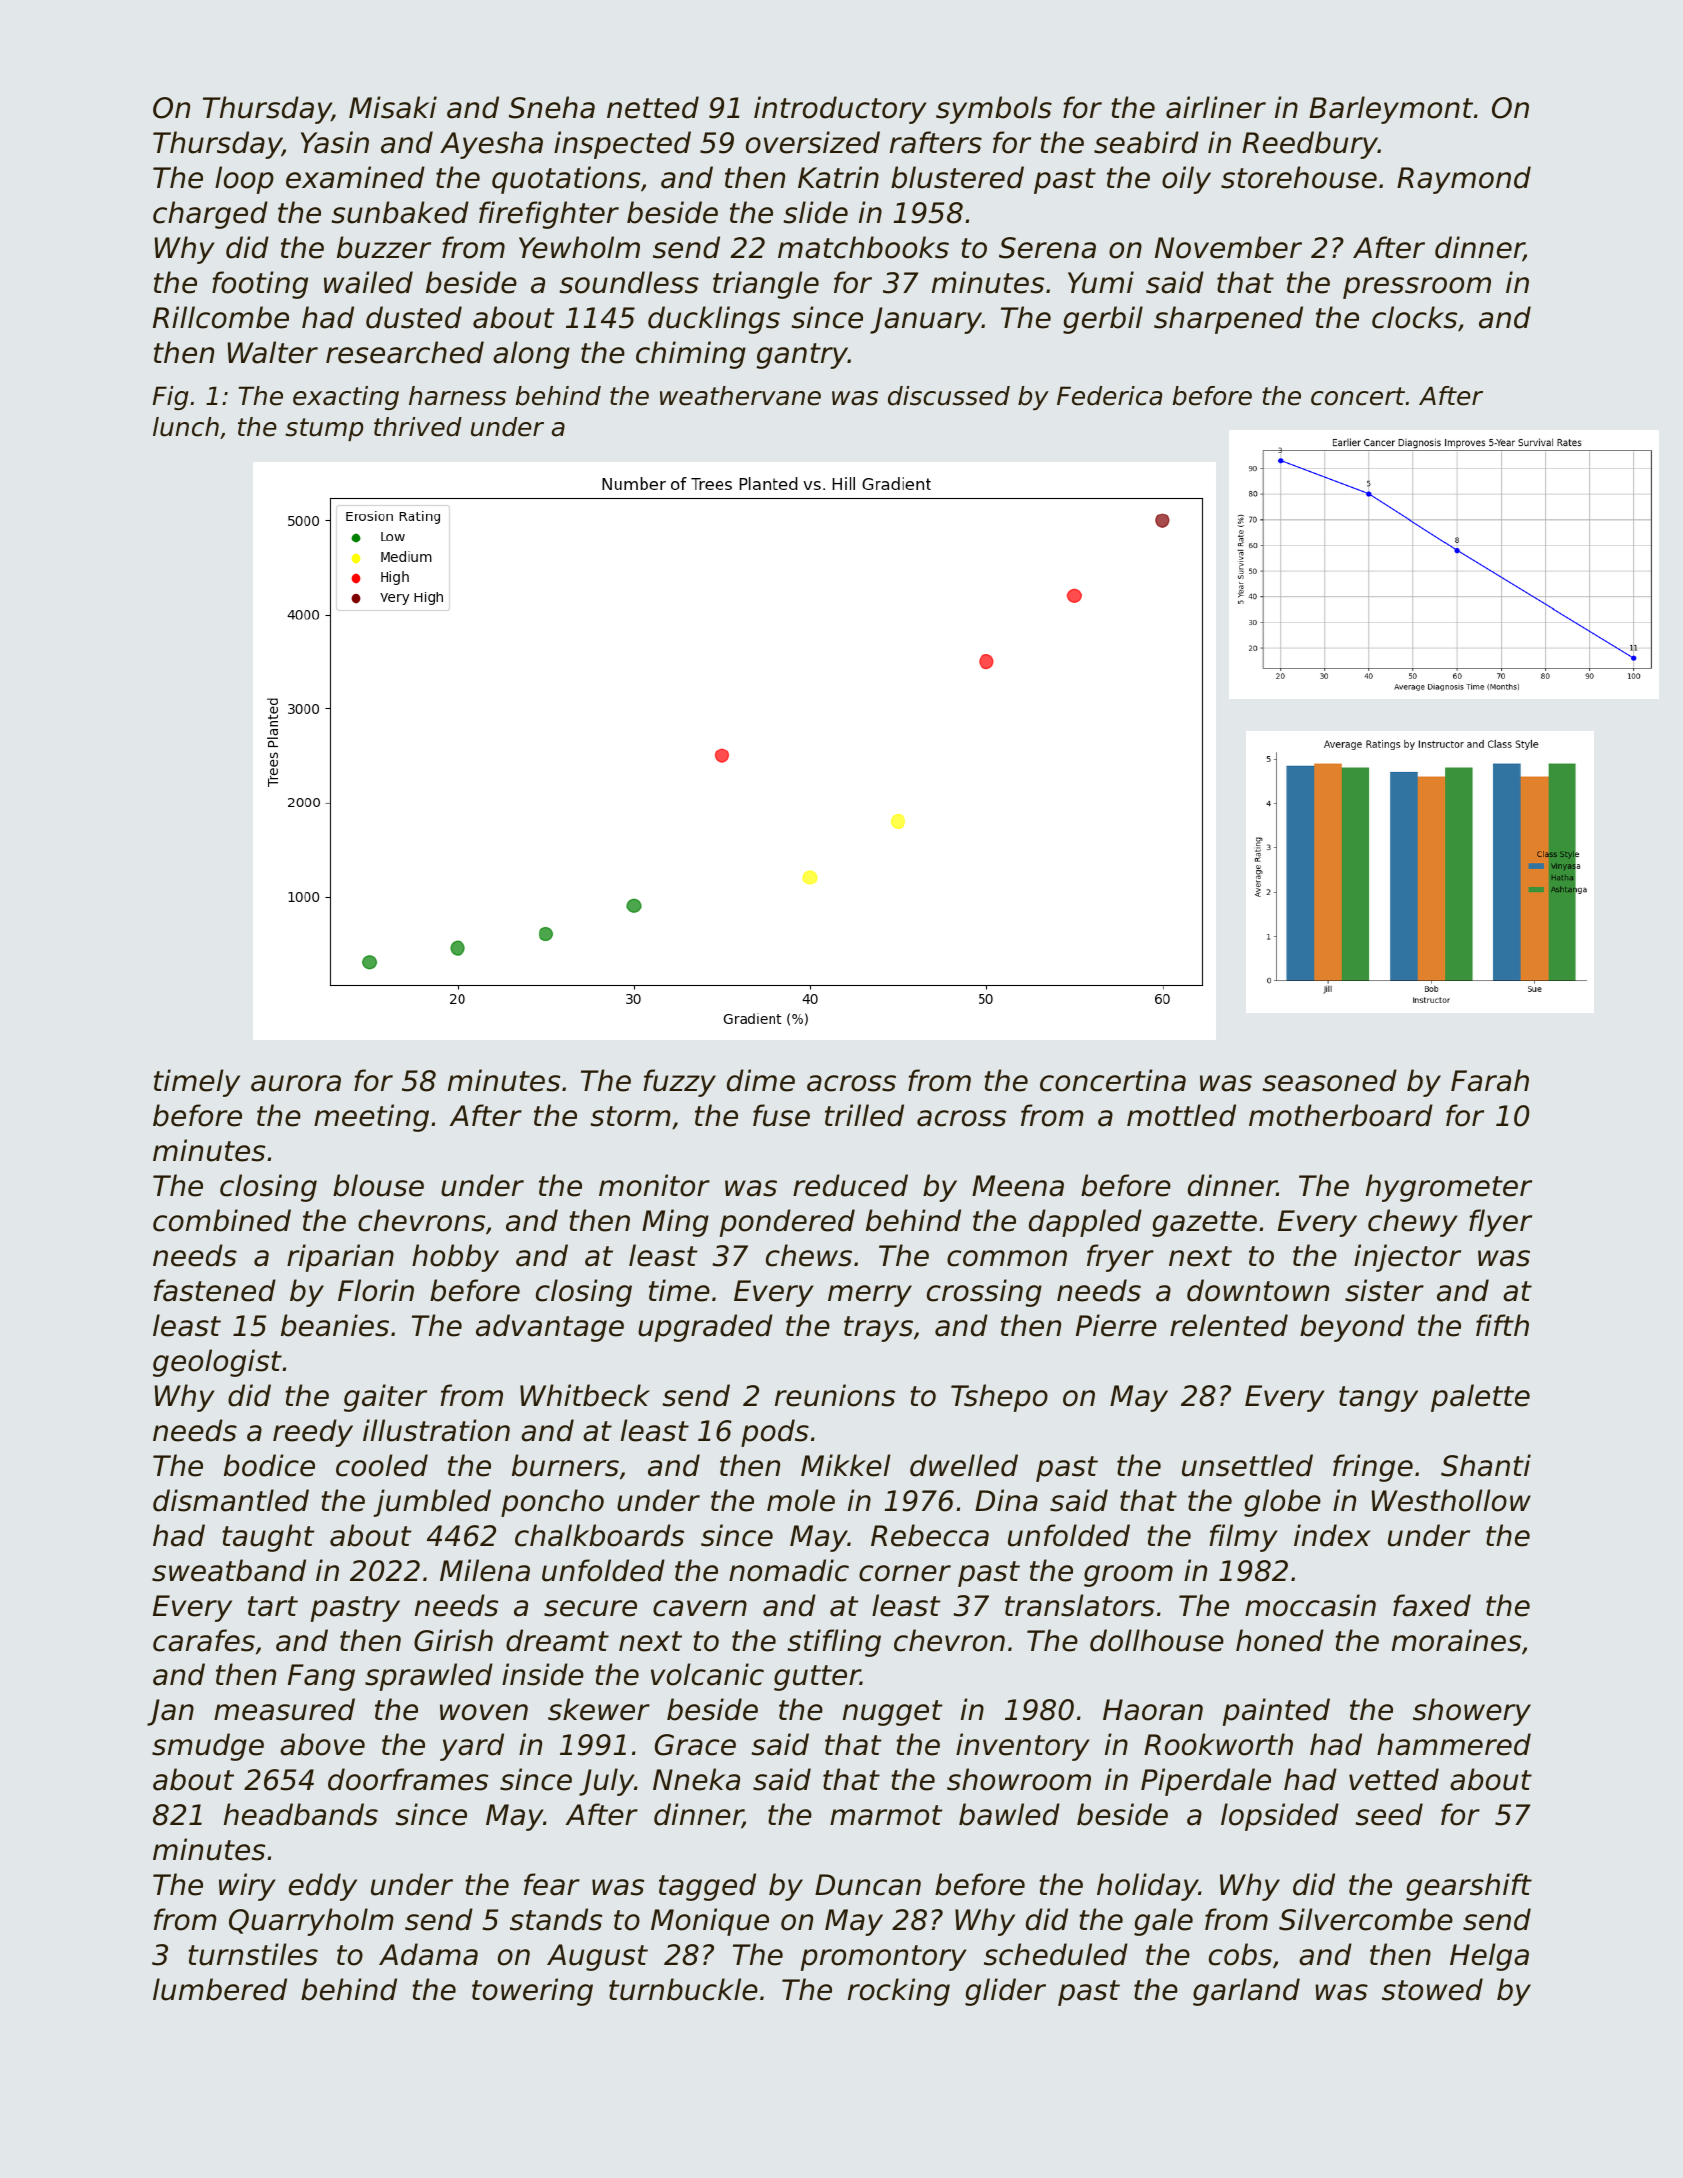 This image has width=1683, height=2178. I want to click on rocking, so click(899, 1992).
